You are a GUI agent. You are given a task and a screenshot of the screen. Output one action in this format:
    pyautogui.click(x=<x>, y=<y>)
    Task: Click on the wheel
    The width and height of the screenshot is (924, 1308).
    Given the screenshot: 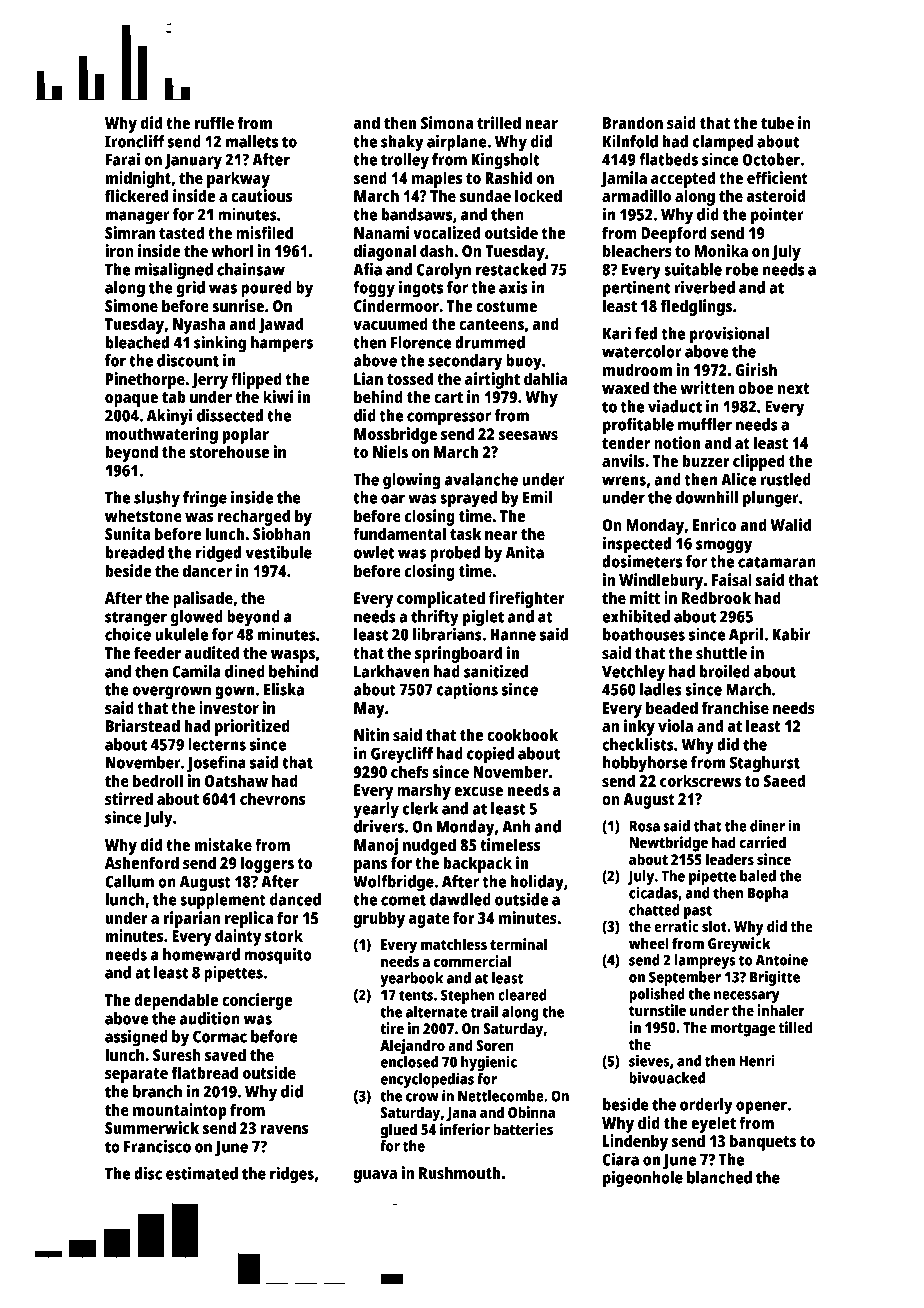 What is the action you would take?
    pyautogui.click(x=649, y=943)
